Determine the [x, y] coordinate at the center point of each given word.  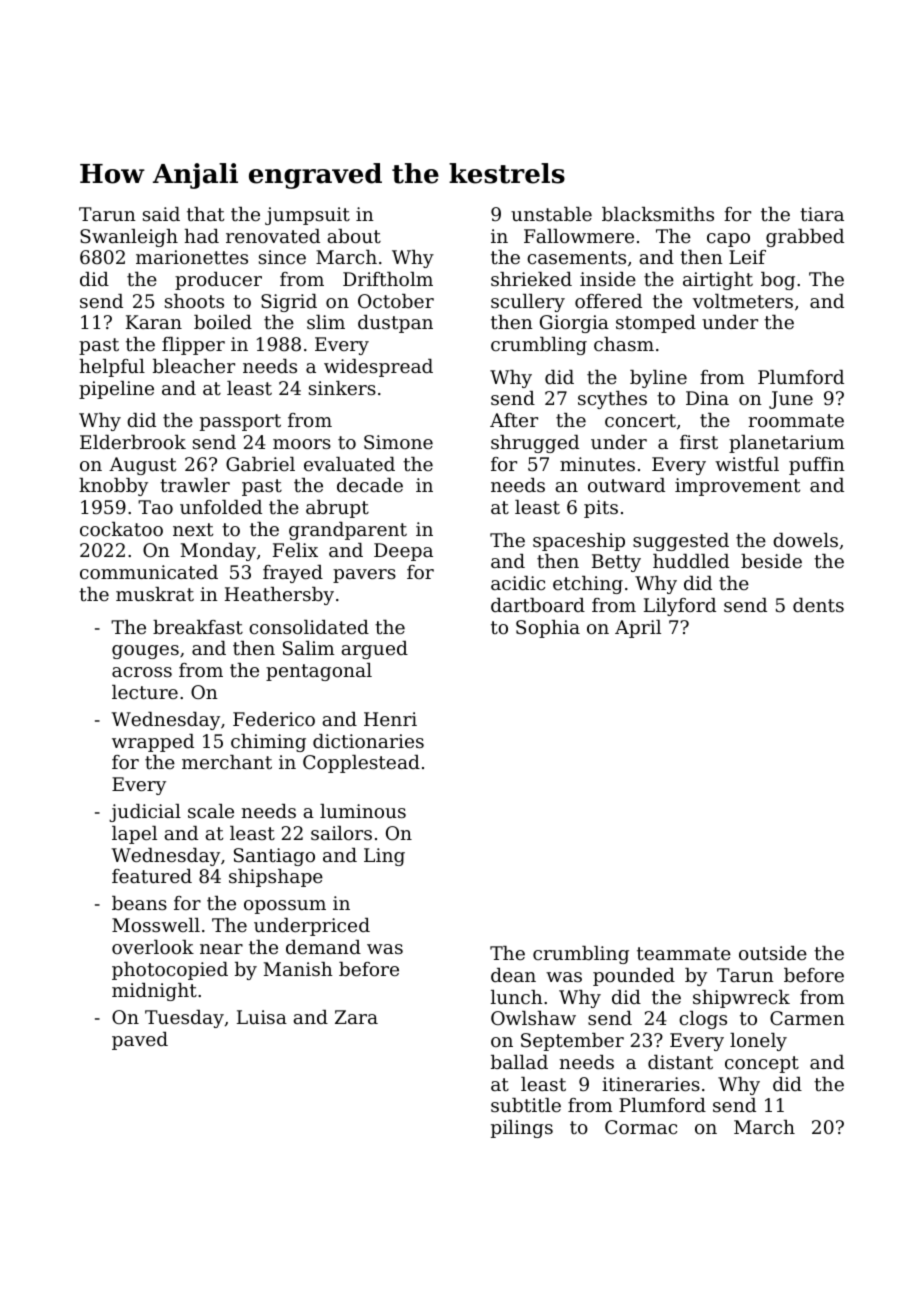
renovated [273, 236]
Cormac [641, 1127]
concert [640, 420]
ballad [519, 1062]
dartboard [538, 605]
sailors [341, 833]
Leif [747, 257]
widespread [378, 368]
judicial [145, 813]
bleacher [194, 366]
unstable [551, 214]
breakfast [198, 627]
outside [773, 953]
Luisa [262, 1017]
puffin [817, 466]
